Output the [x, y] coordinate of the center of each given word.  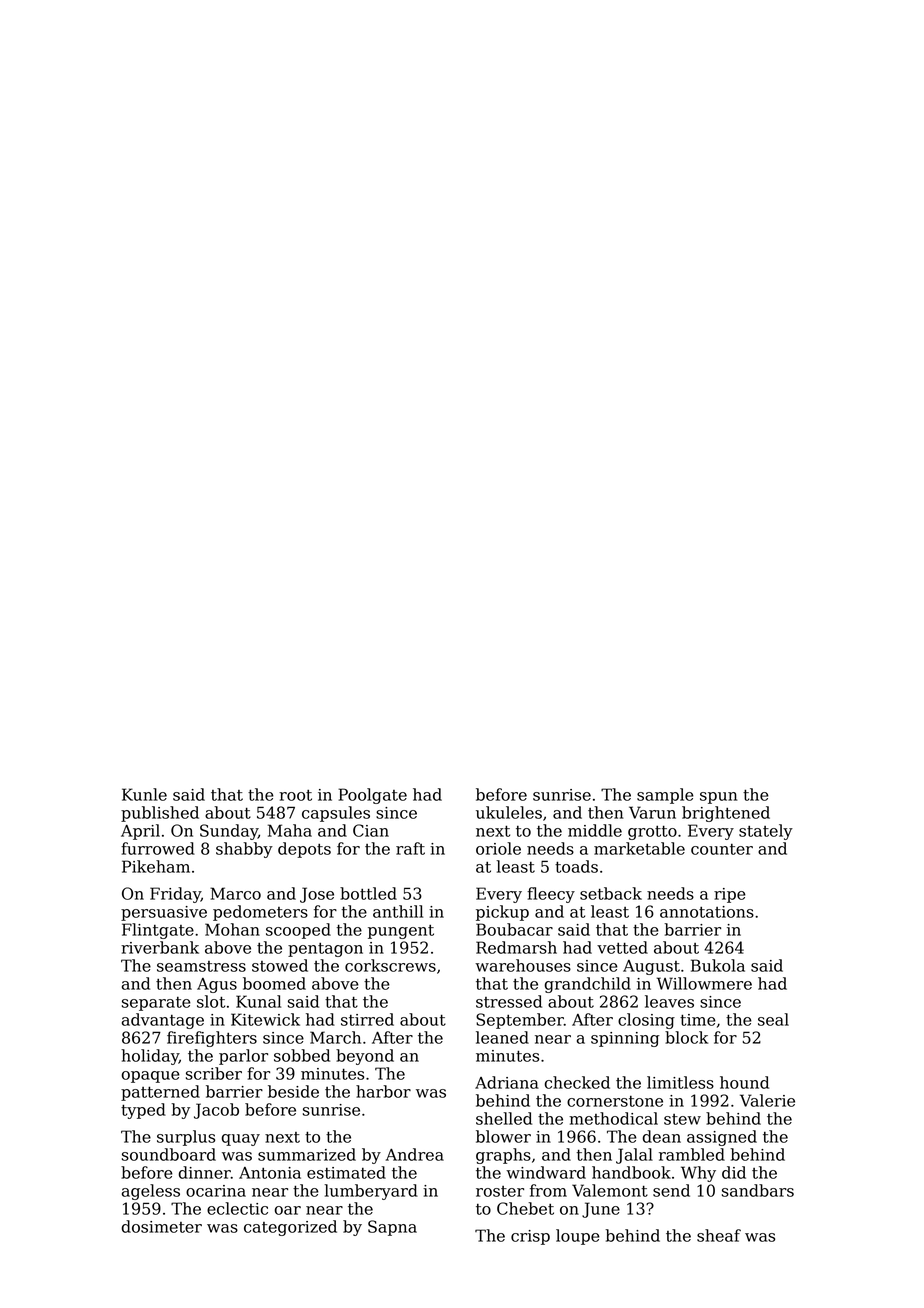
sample [665, 796]
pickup [502, 913]
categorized [290, 1228]
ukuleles [509, 812]
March [335, 1037]
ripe [730, 895]
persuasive [164, 913]
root [295, 795]
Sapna [392, 1228]
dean [662, 1136]
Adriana [507, 1082]
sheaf [719, 1235]
